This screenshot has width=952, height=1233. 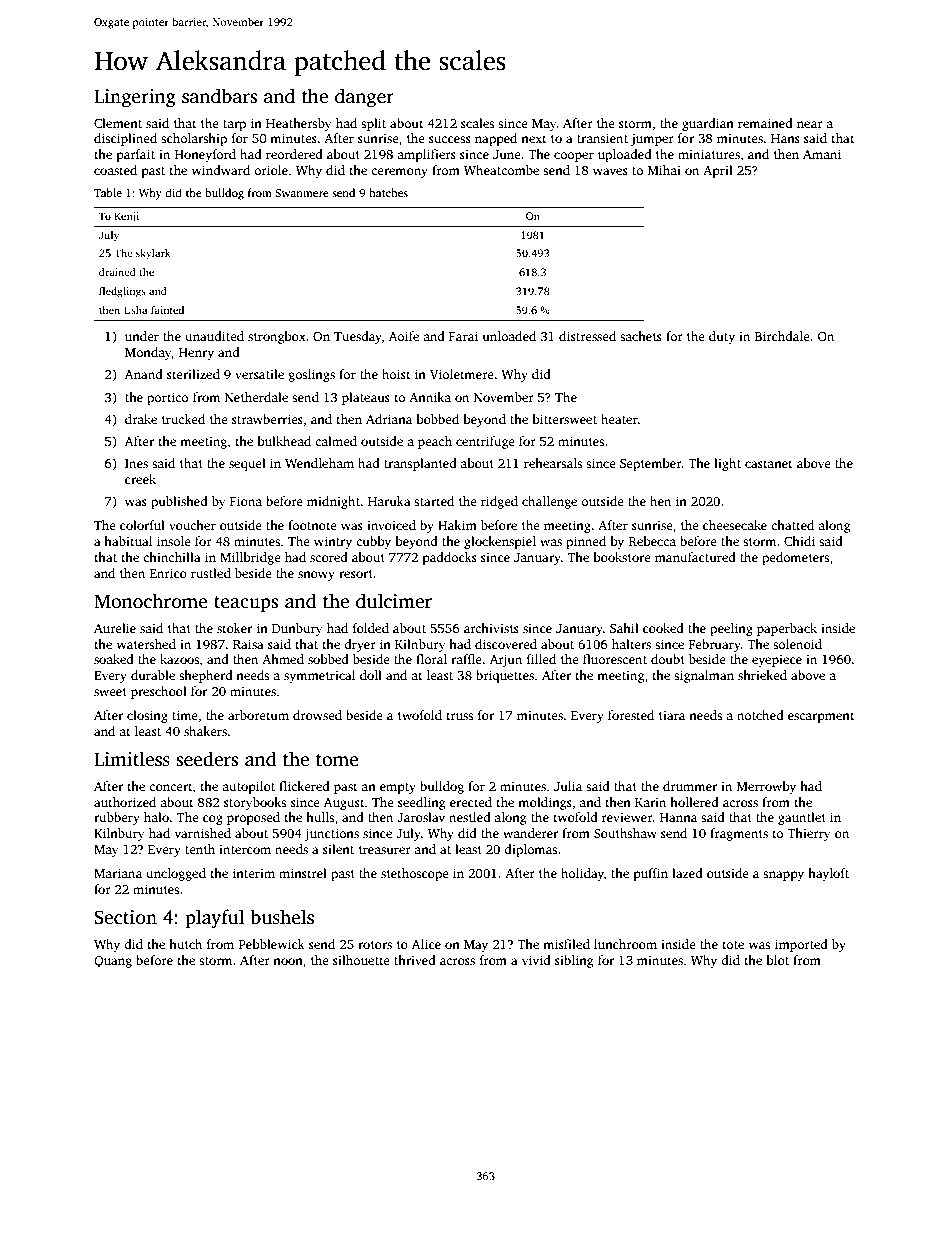 I want to click on stethoscope, so click(x=415, y=874).
